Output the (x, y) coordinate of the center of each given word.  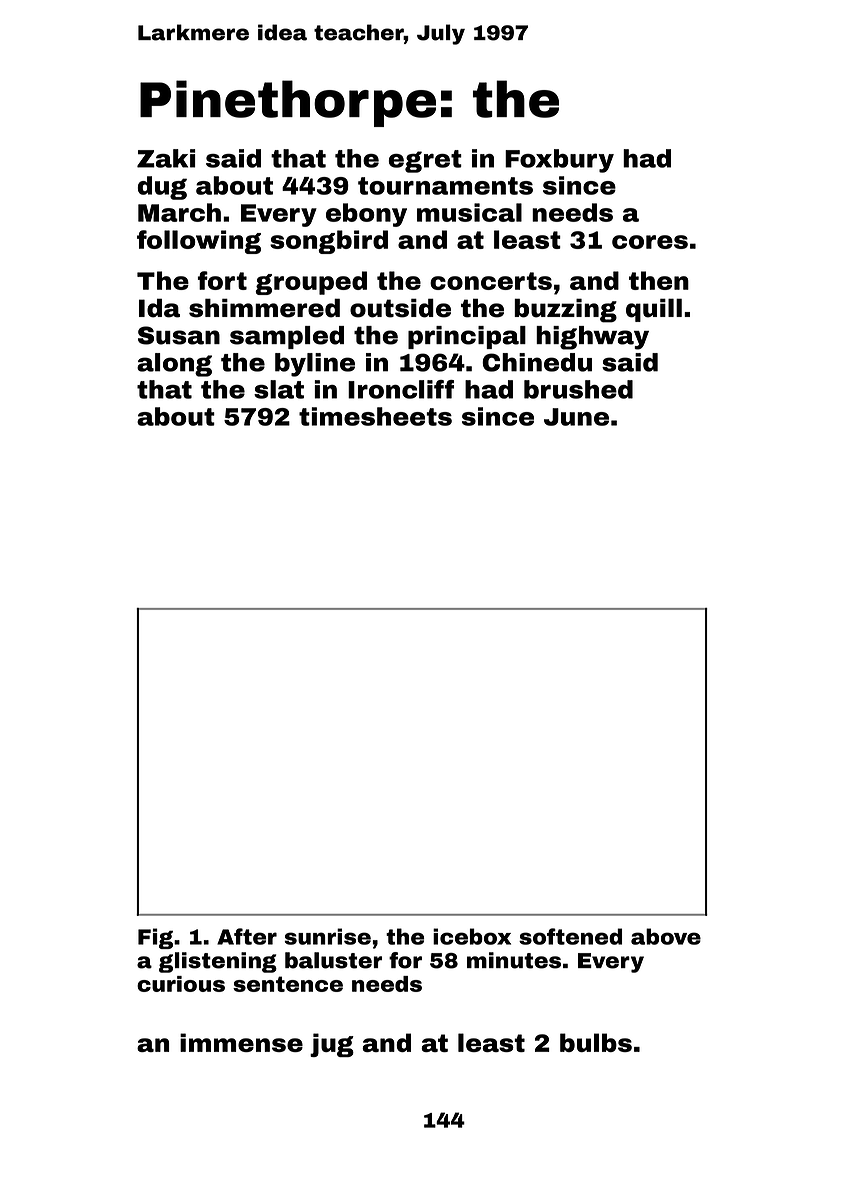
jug (332, 1045)
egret (425, 161)
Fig (155, 938)
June (576, 417)
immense (241, 1042)
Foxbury (559, 161)
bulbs (596, 1042)
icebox (472, 936)
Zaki (166, 158)
